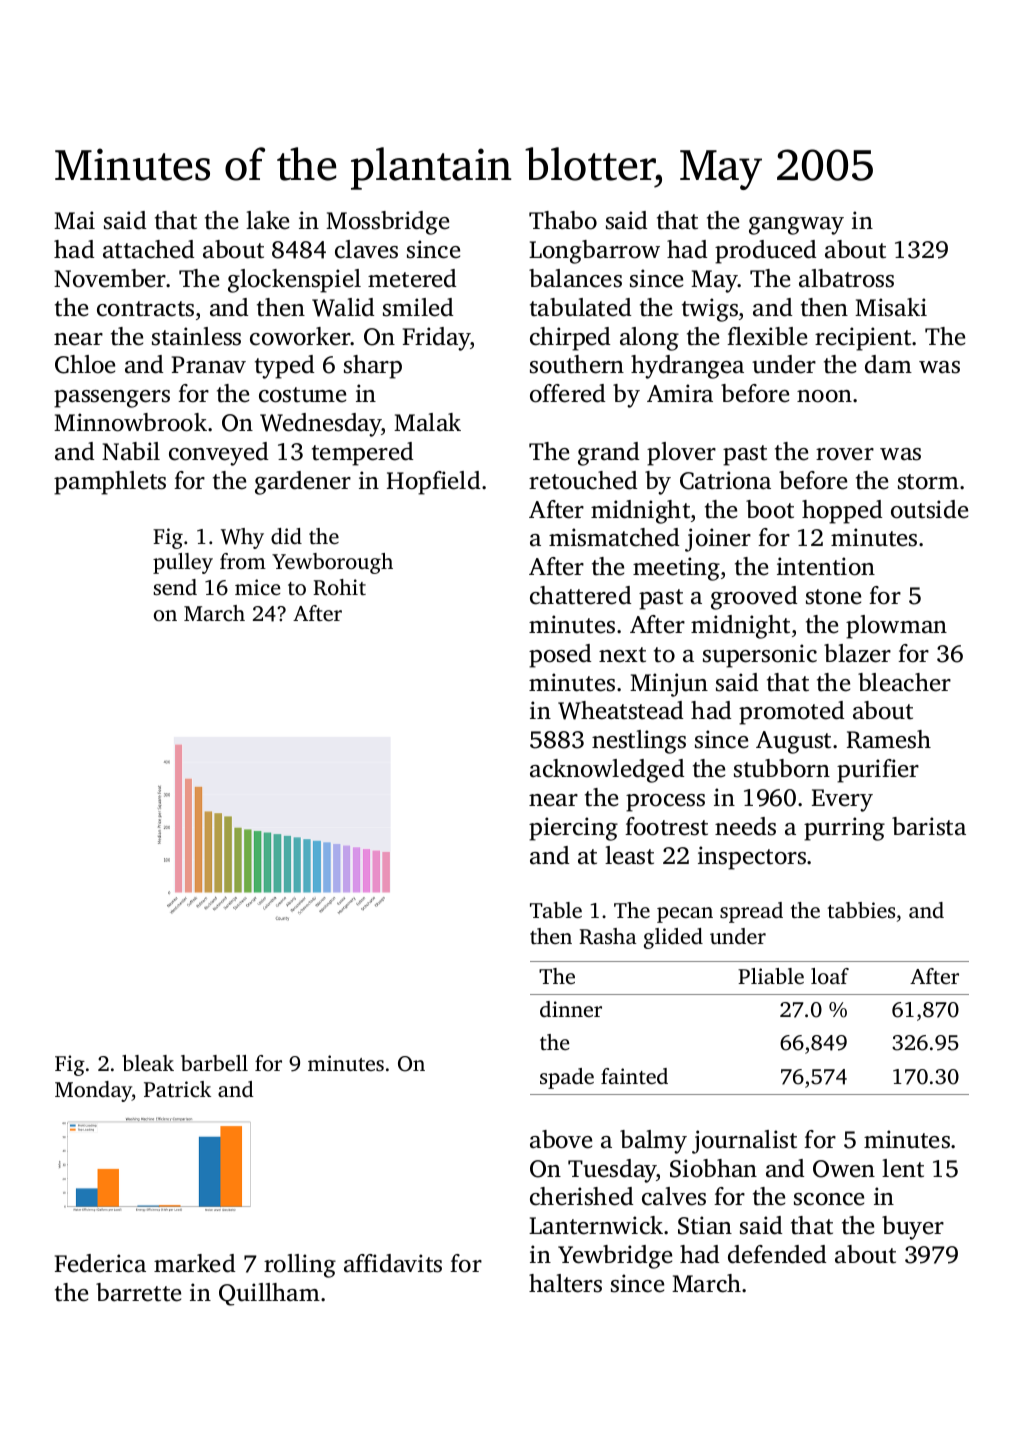  What do you see at coordinates (177, 1089) in the document?
I see `Patrick` at bounding box center [177, 1089].
